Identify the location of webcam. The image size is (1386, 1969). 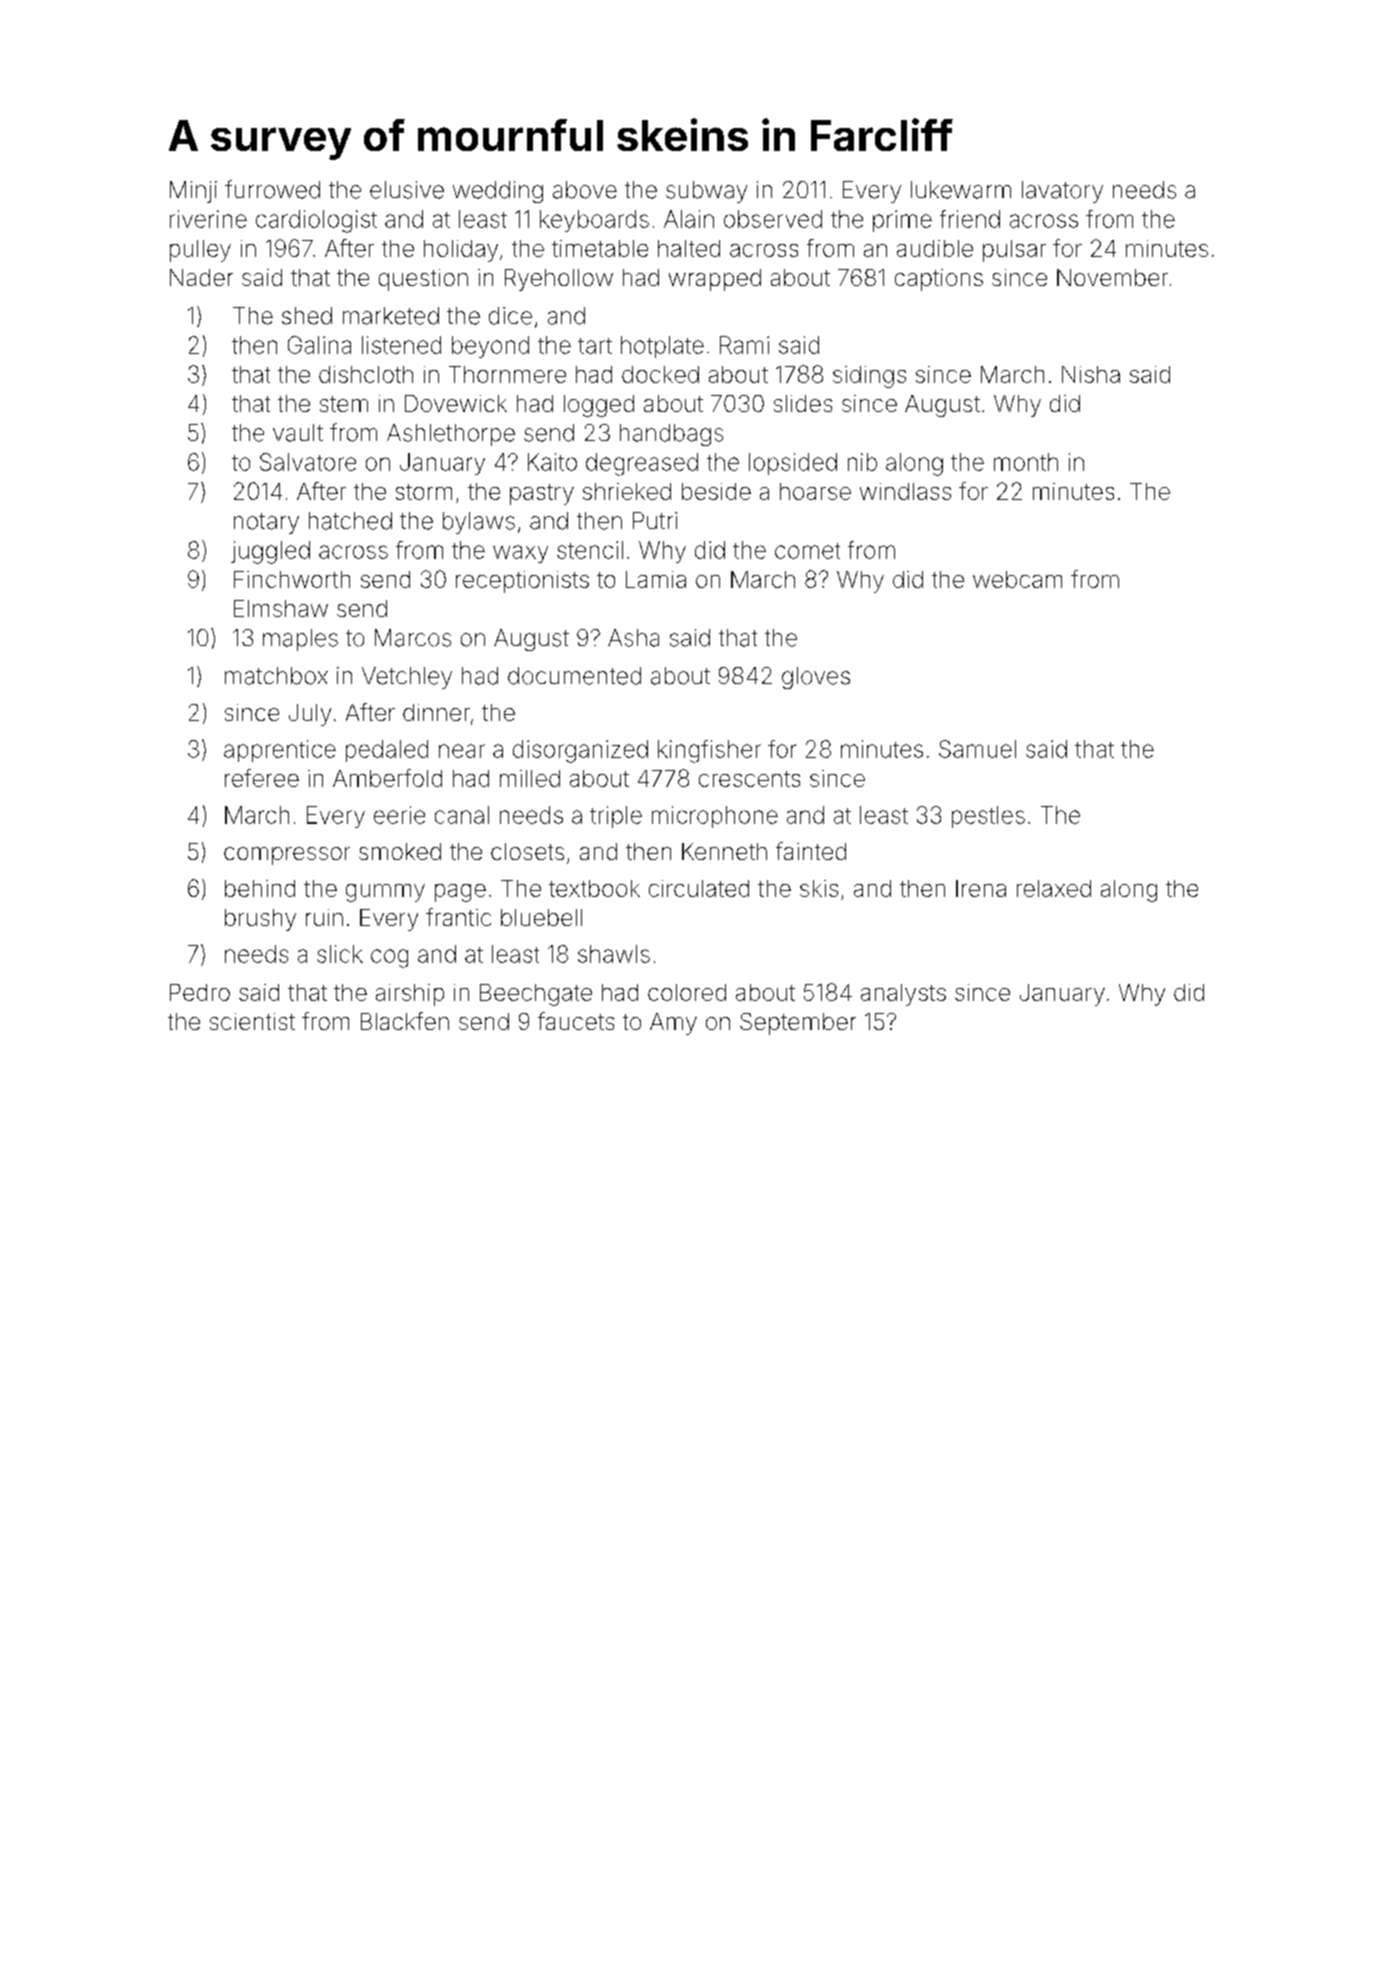
(1017, 579).
